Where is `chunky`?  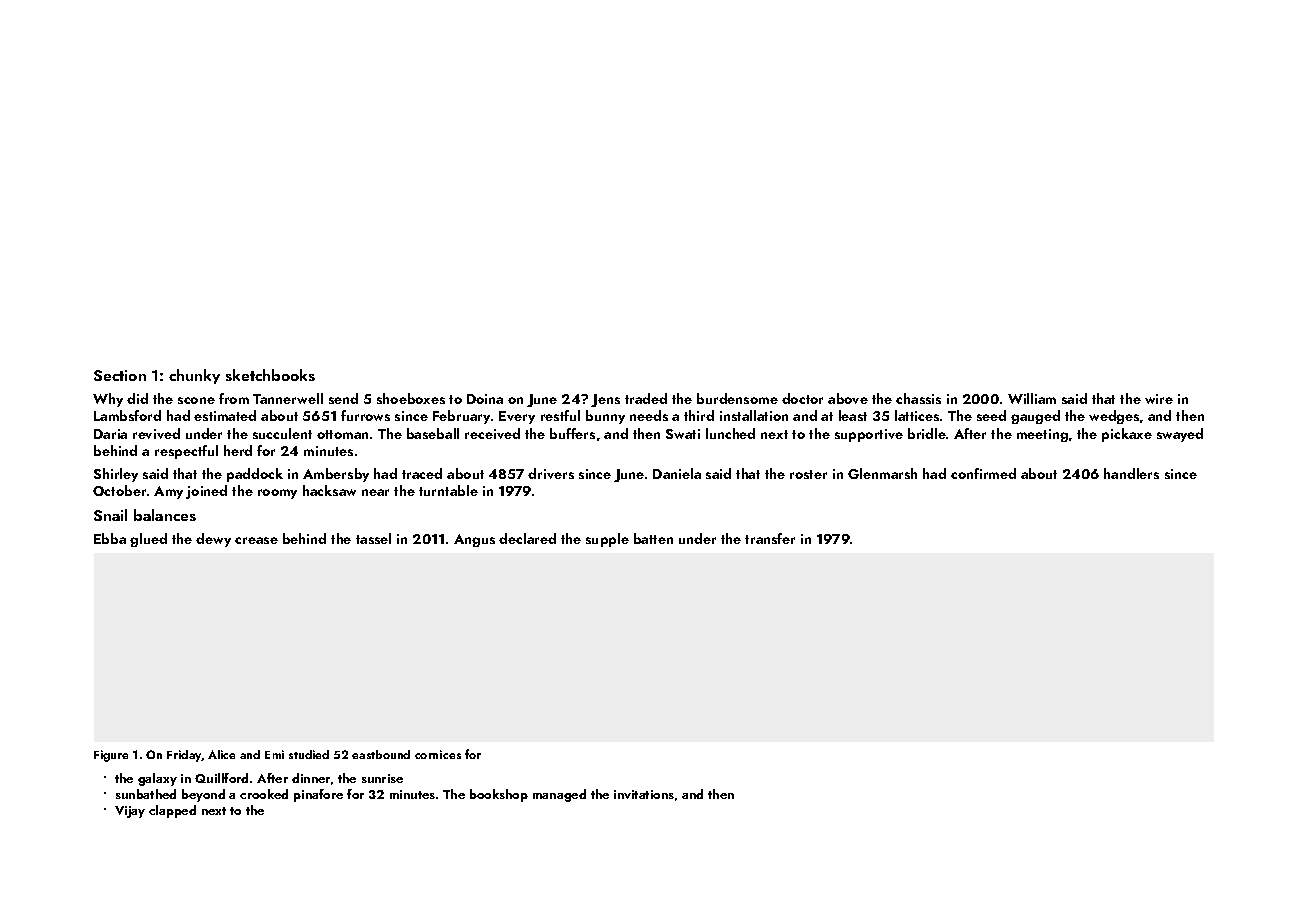 chunky is located at coordinates (194, 376).
